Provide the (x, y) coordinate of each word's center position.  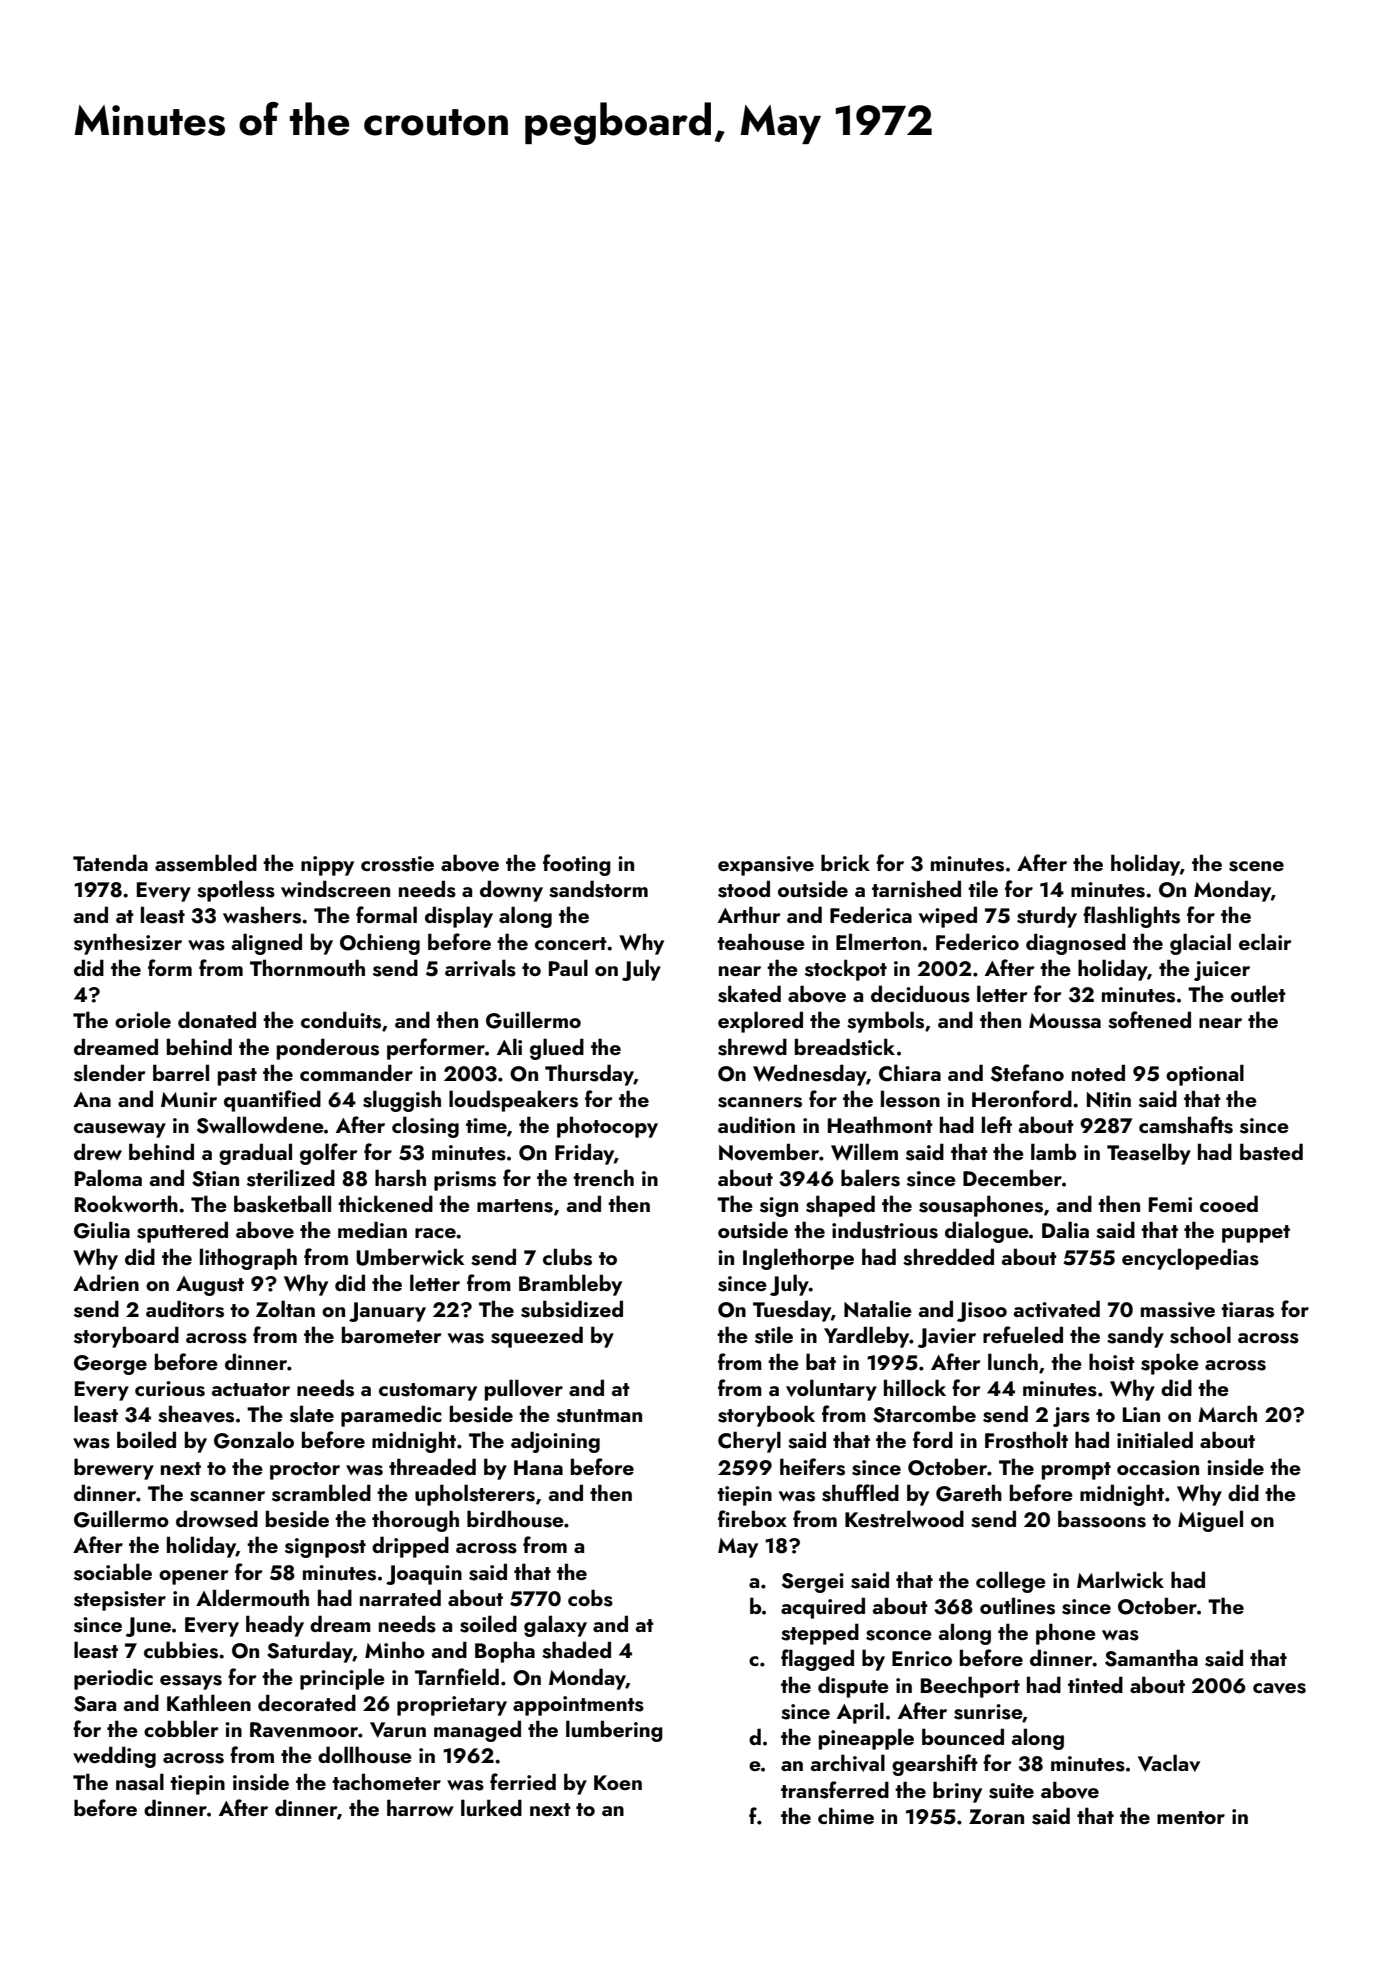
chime (846, 1815)
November (769, 1152)
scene (1256, 866)
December (1012, 1177)
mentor (1191, 1817)
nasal (140, 1782)
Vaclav (1169, 1763)
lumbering (614, 1731)
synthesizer (128, 944)
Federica (871, 914)
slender (110, 1073)
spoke (1170, 1364)
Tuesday (792, 1311)
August (210, 1286)
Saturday (310, 1652)
